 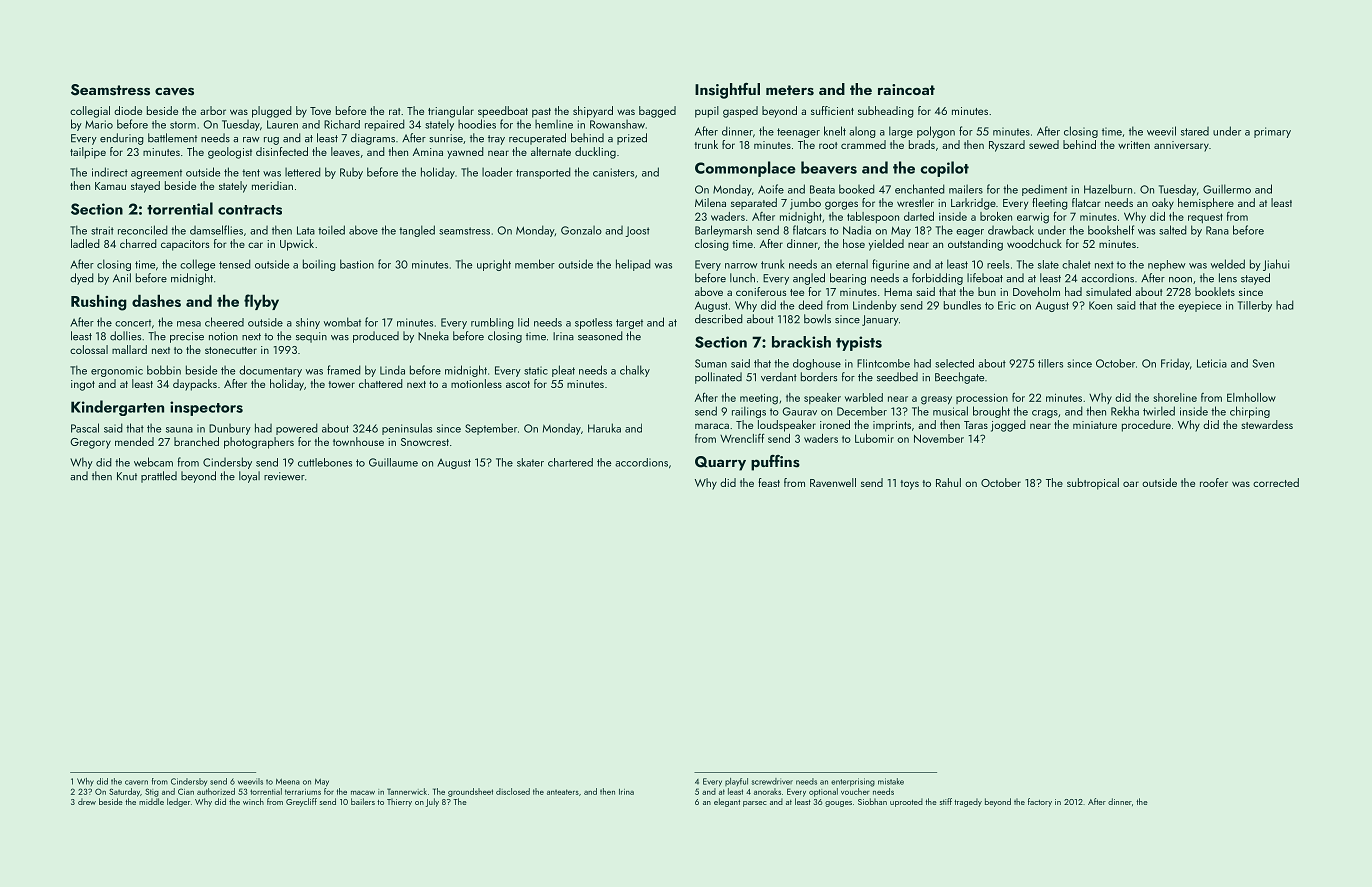 I want to click on loyal, so click(x=249, y=477).
